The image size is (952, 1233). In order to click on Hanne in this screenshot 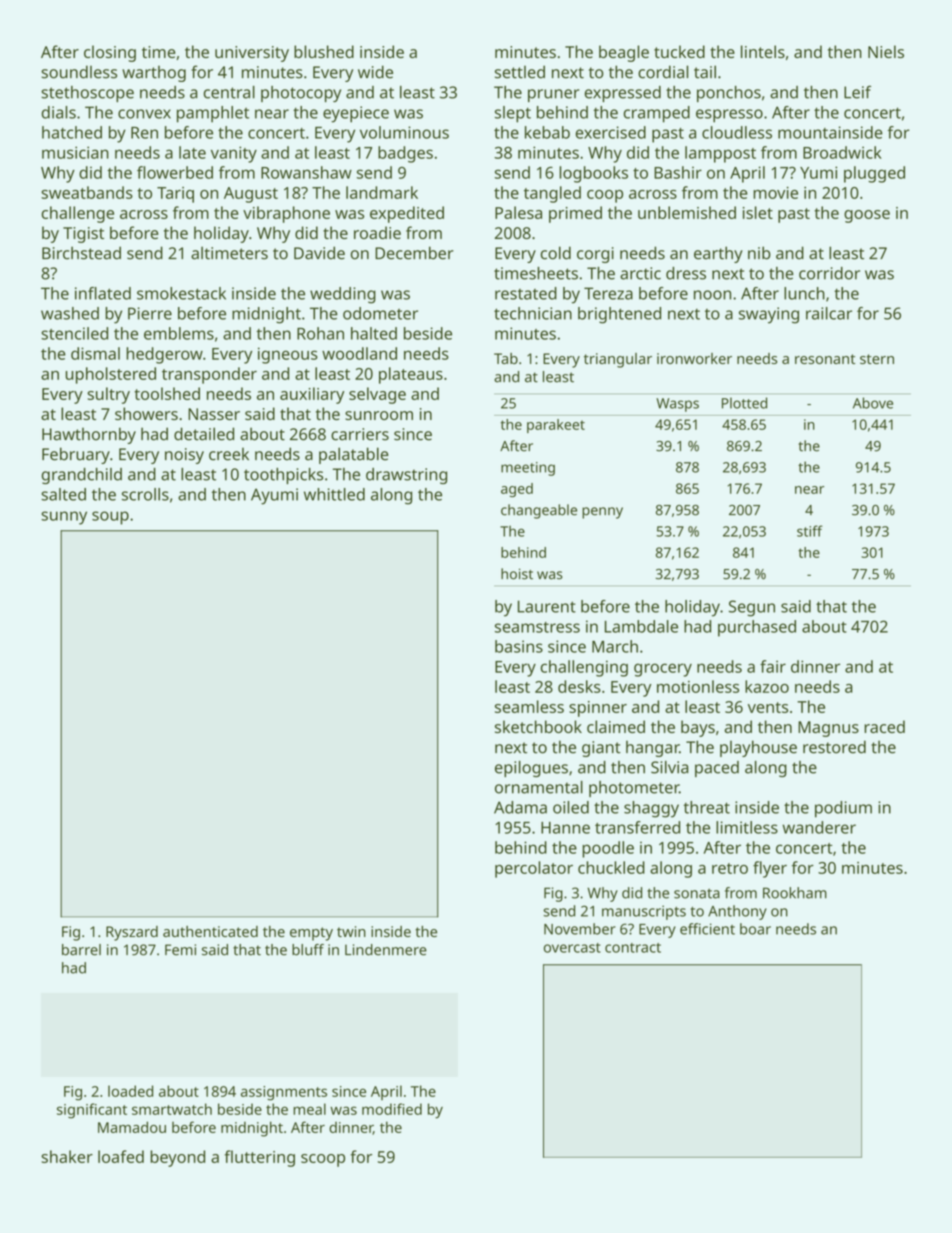, I will do `click(565, 828)`.
